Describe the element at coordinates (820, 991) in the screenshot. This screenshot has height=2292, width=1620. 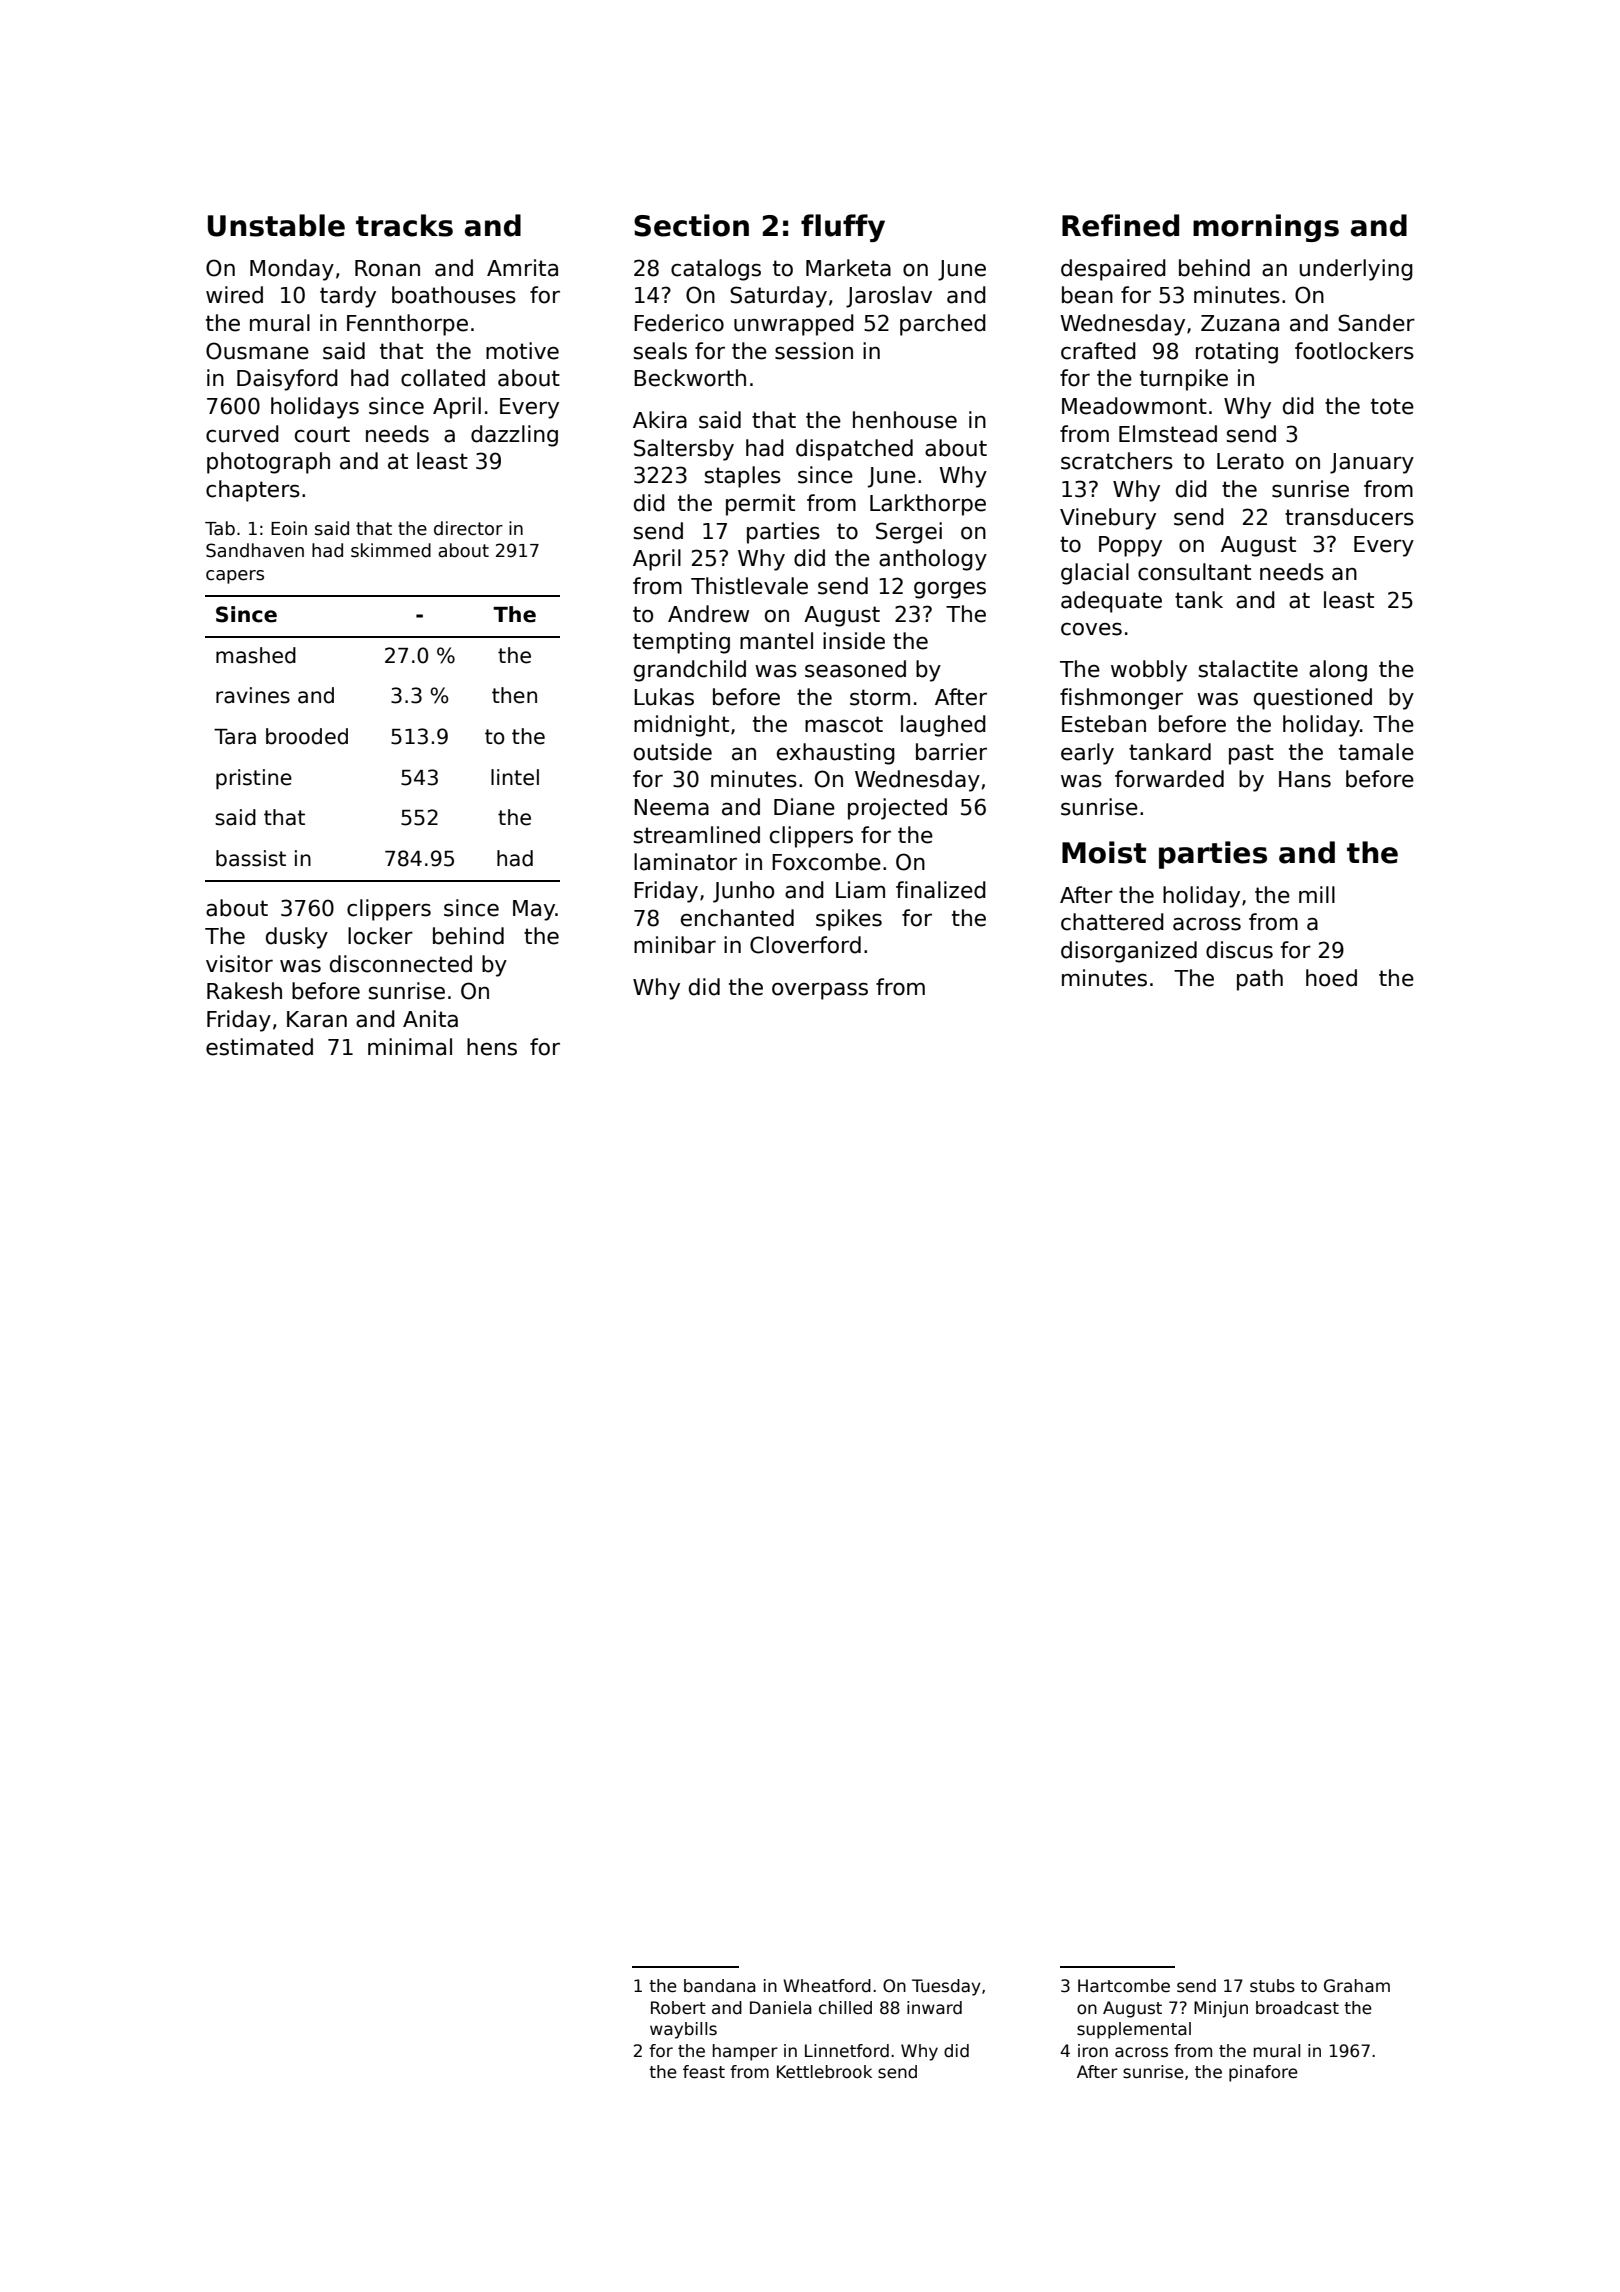
I see `overpass` at that location.
